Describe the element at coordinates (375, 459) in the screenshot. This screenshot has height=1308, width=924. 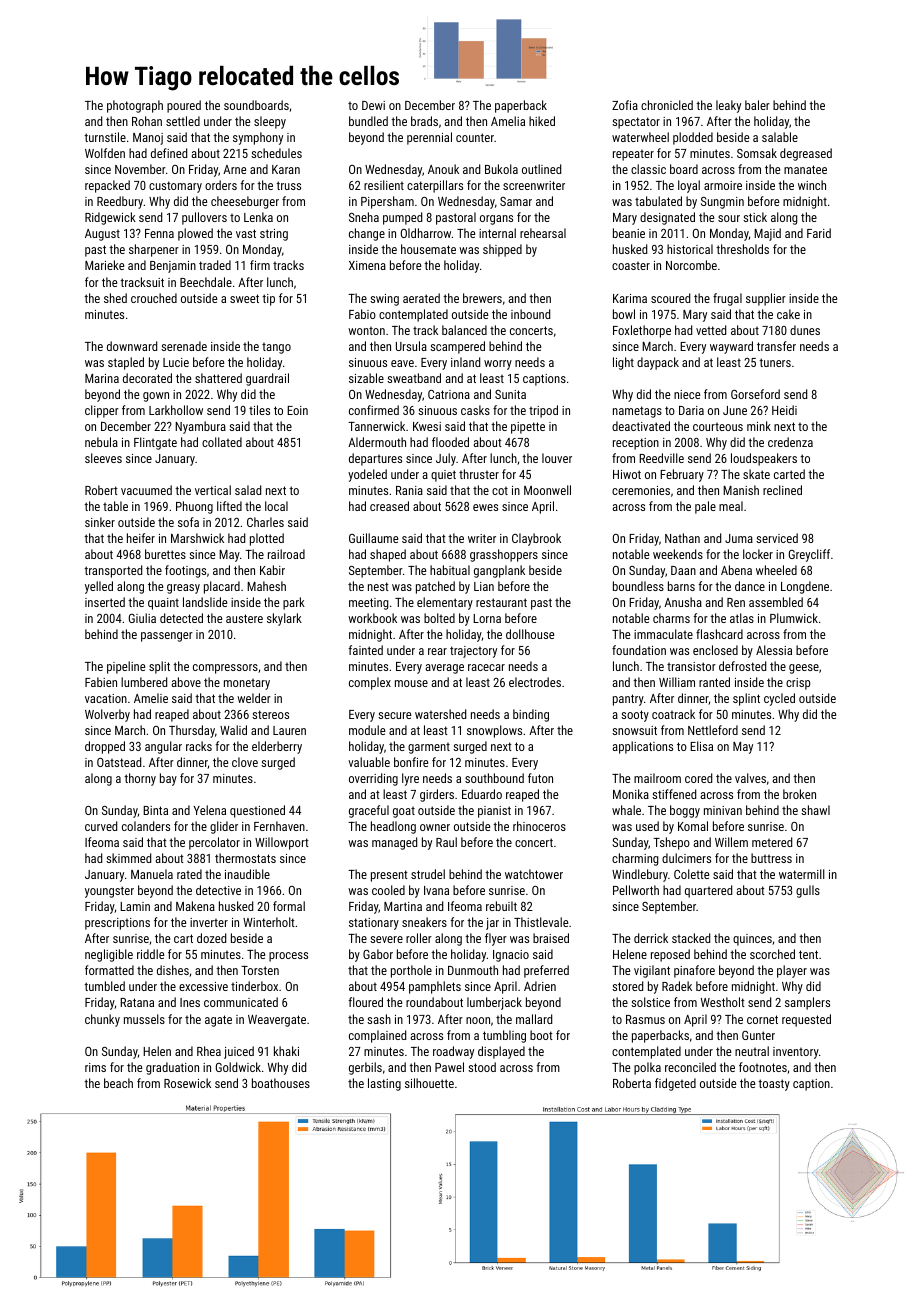
I see `departures` at that location.
